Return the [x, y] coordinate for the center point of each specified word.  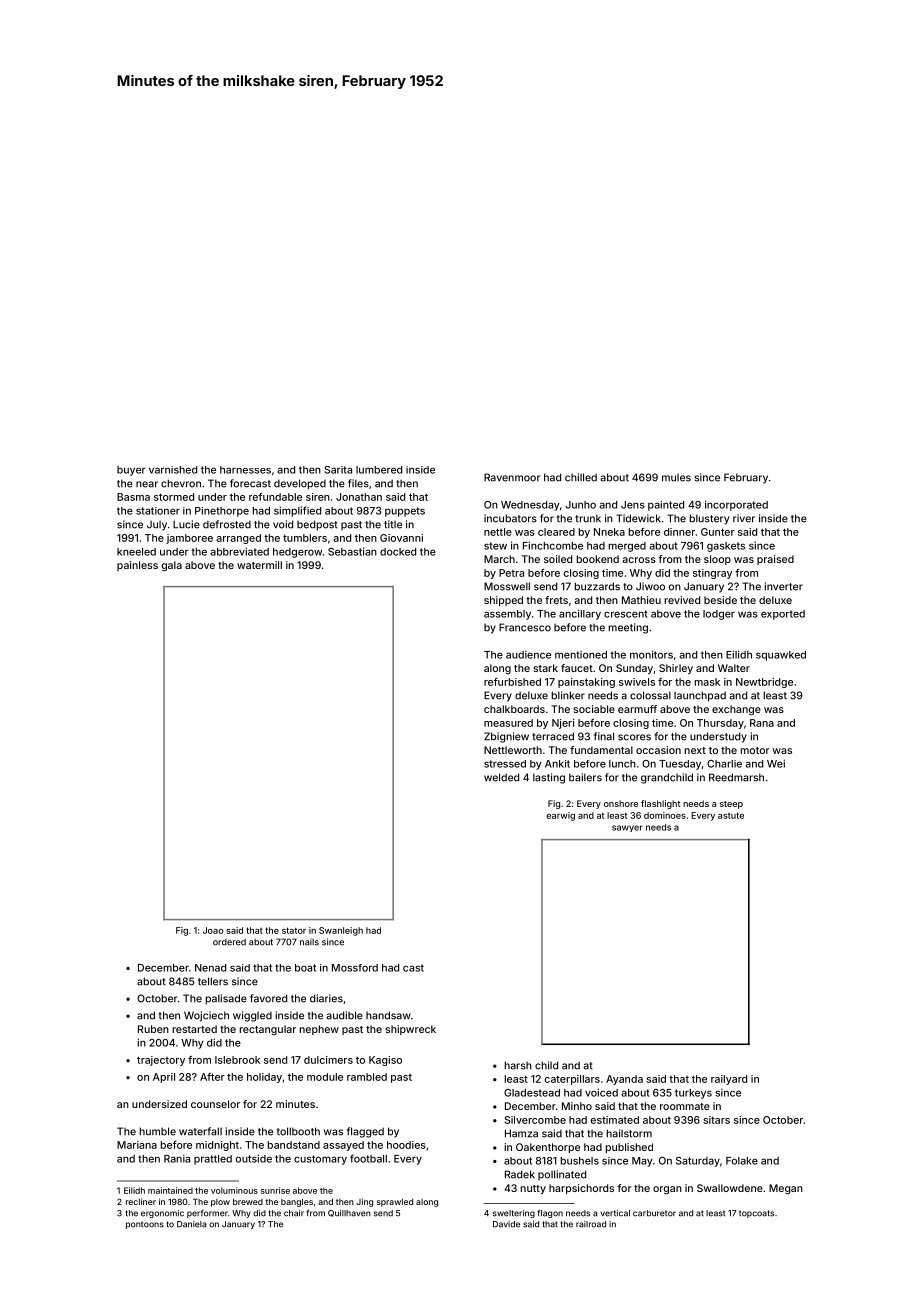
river [744, 518]
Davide [506, 1224]
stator [294, 930]
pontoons [145, 1225]
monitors [651, 654]
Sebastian [352, 551]
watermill [259, 565]
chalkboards [514, 709]
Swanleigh [341, 931]
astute [731, 815]
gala [172, 566]
